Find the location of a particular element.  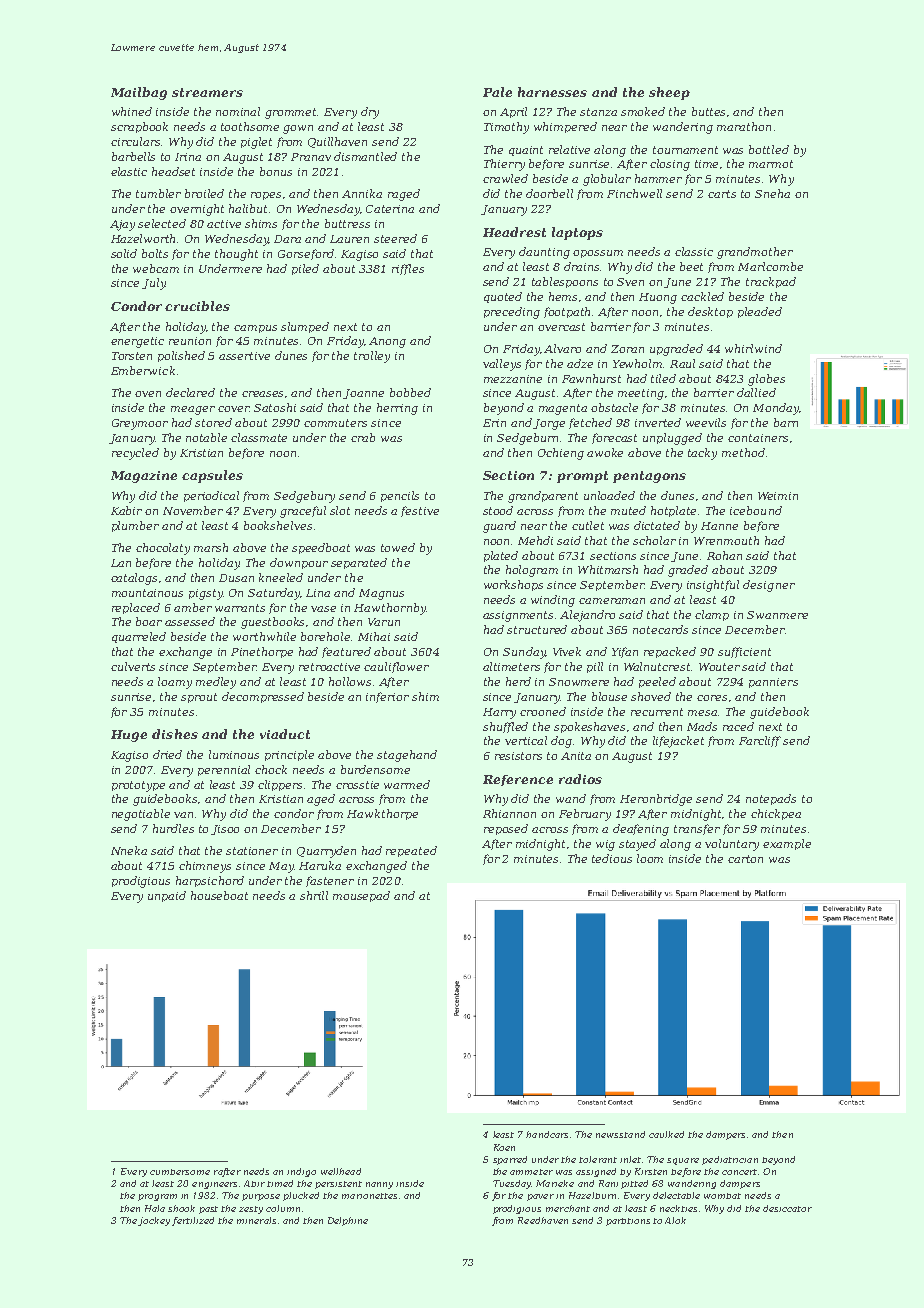

trackpad is located at coordinates (771, 282).
